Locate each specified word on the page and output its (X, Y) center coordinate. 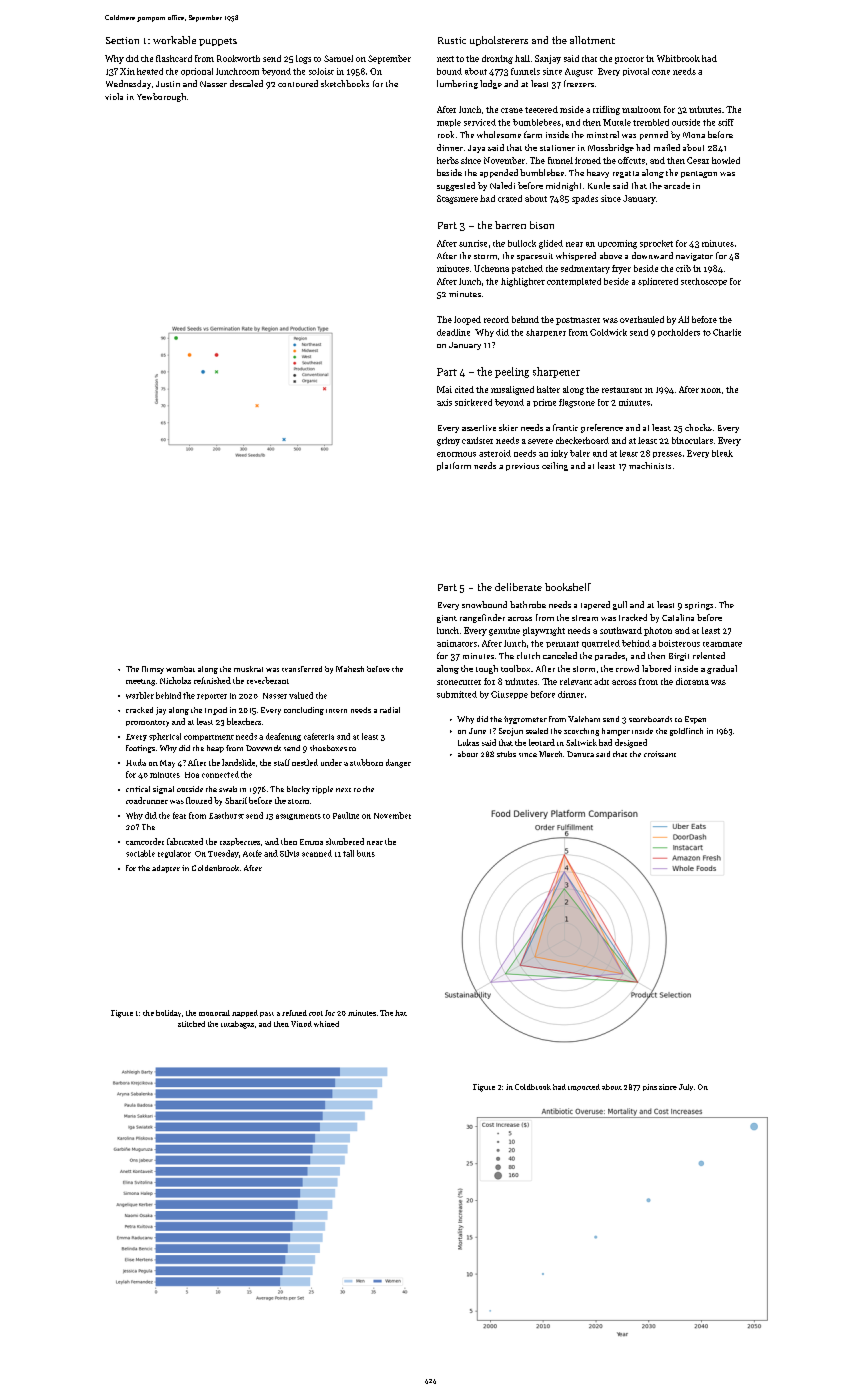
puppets (218, 42)
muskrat (248, 669)
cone (661, 72)
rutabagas (237, 1025)
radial (390, 710)
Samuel (338, 58)
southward (621, 630)
